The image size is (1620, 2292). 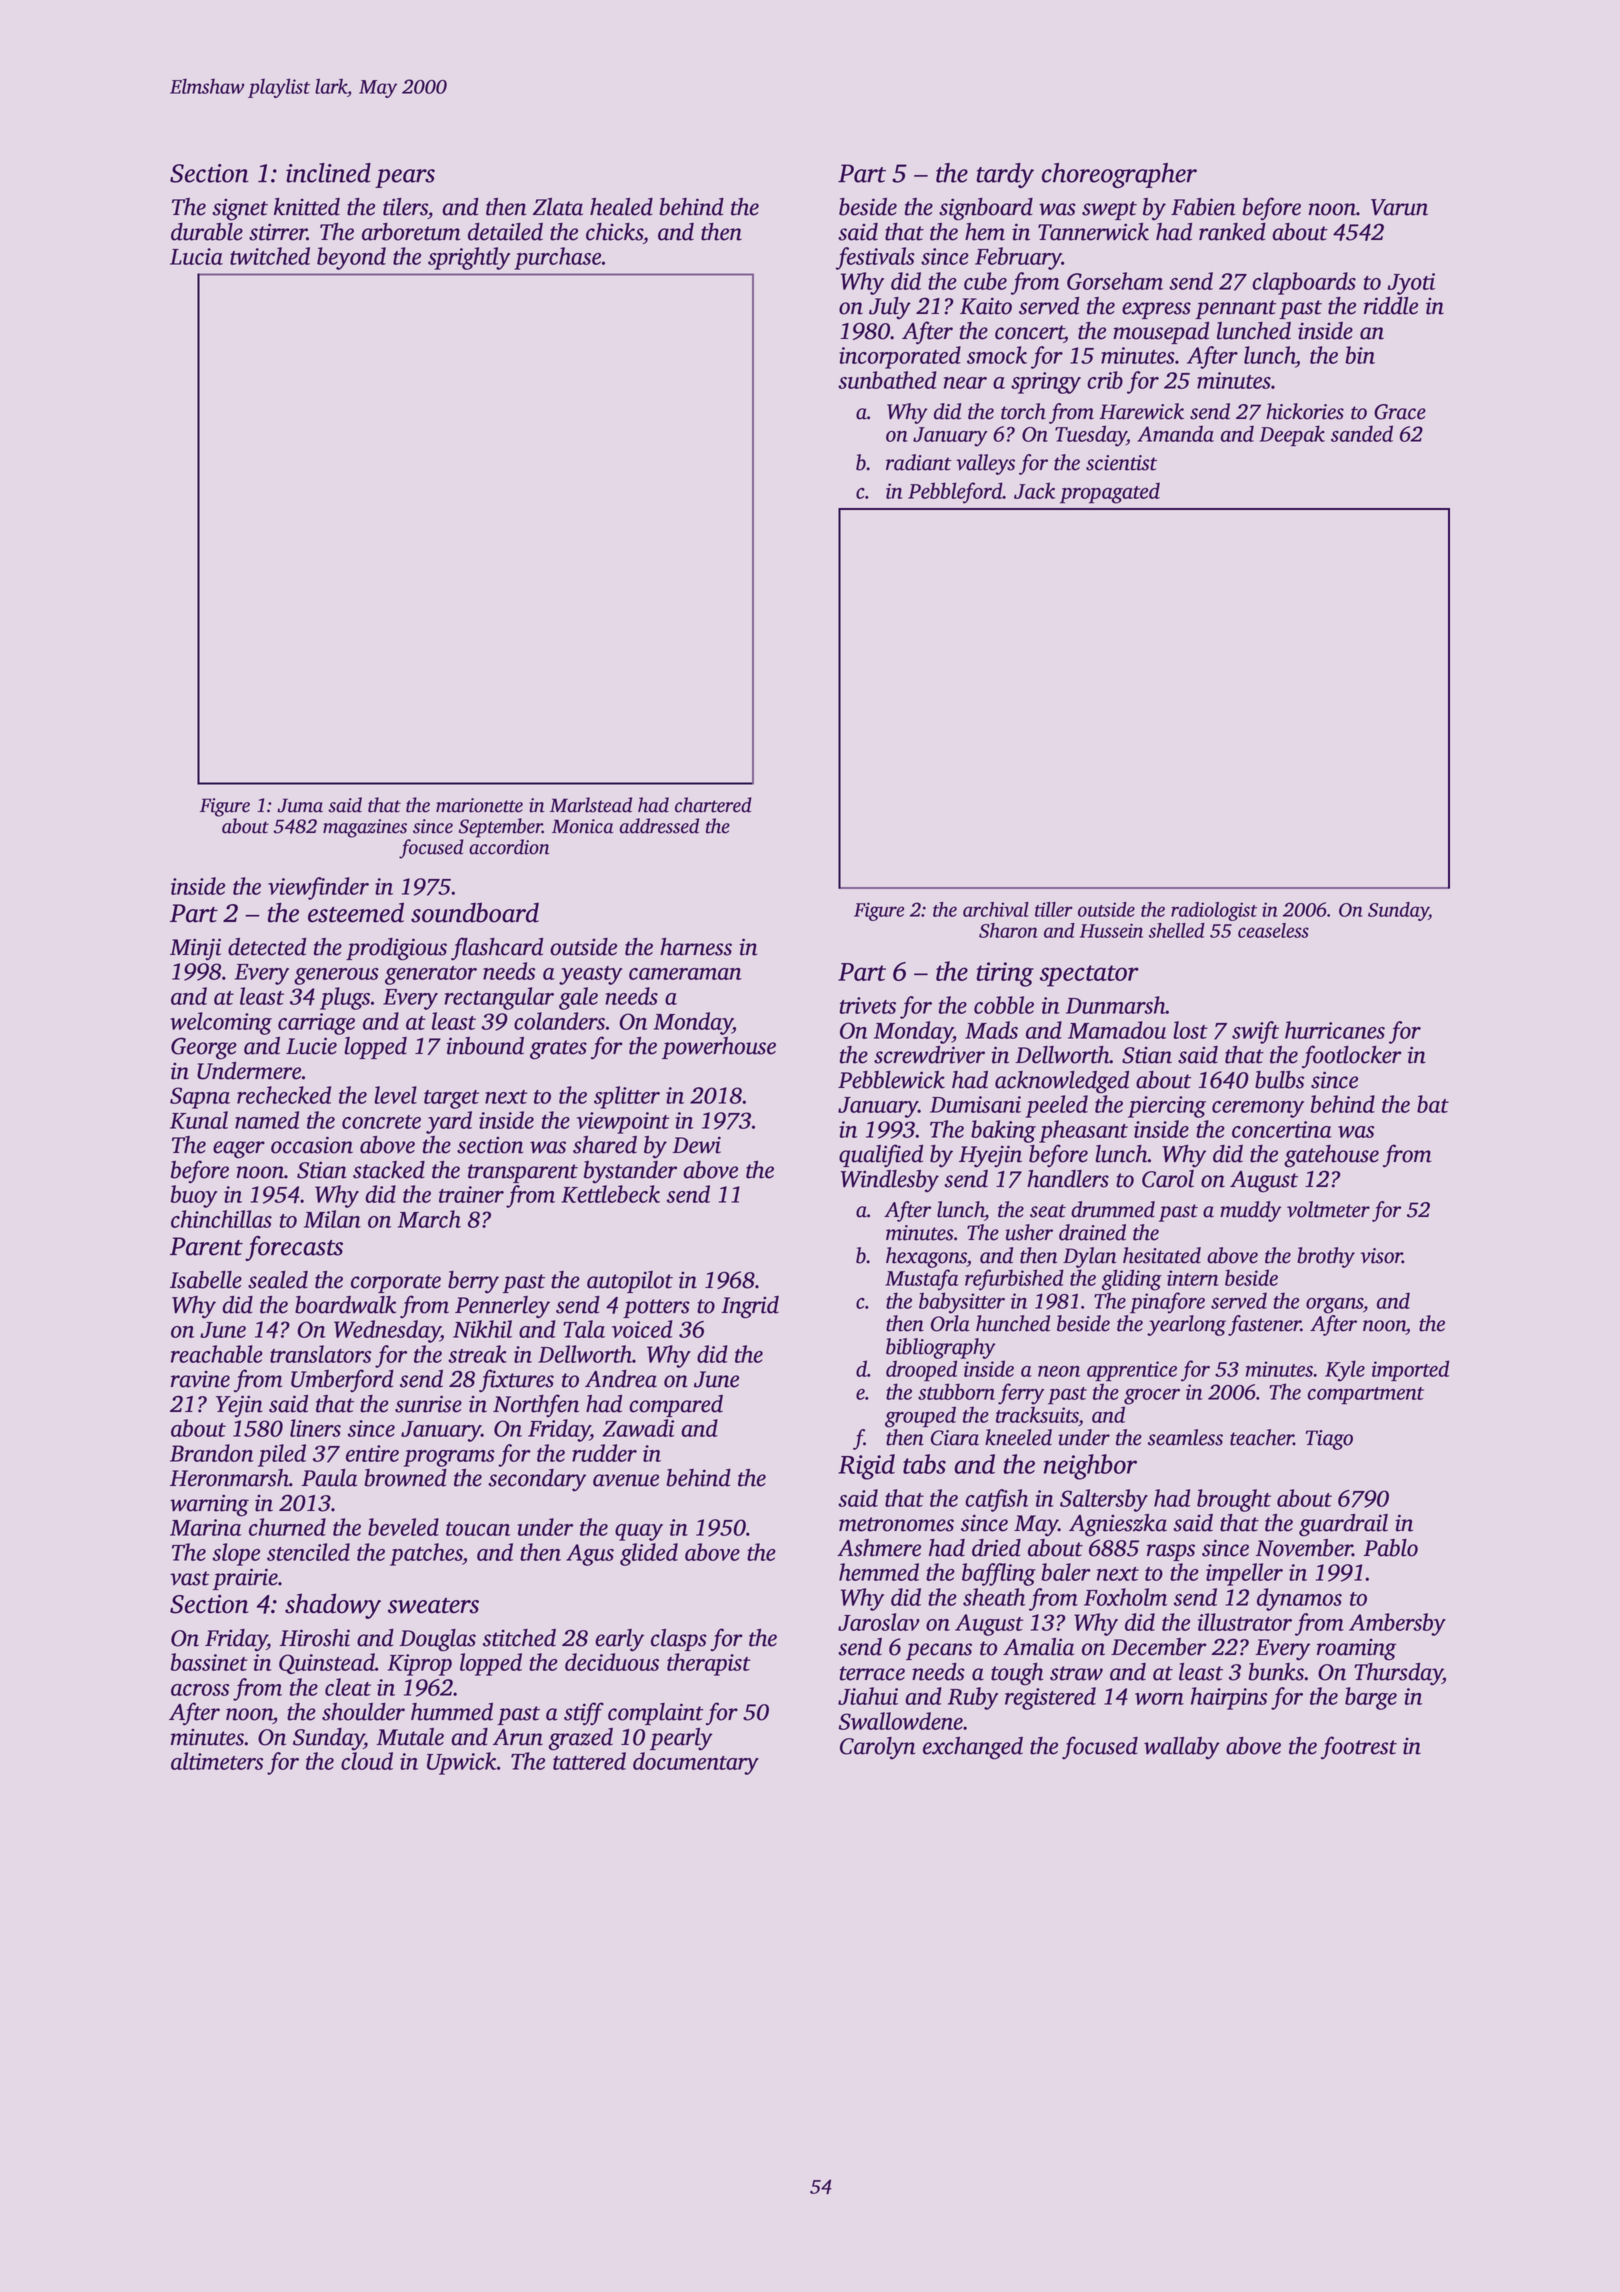 I want to click on Juma, so click(x=300, y=805).
